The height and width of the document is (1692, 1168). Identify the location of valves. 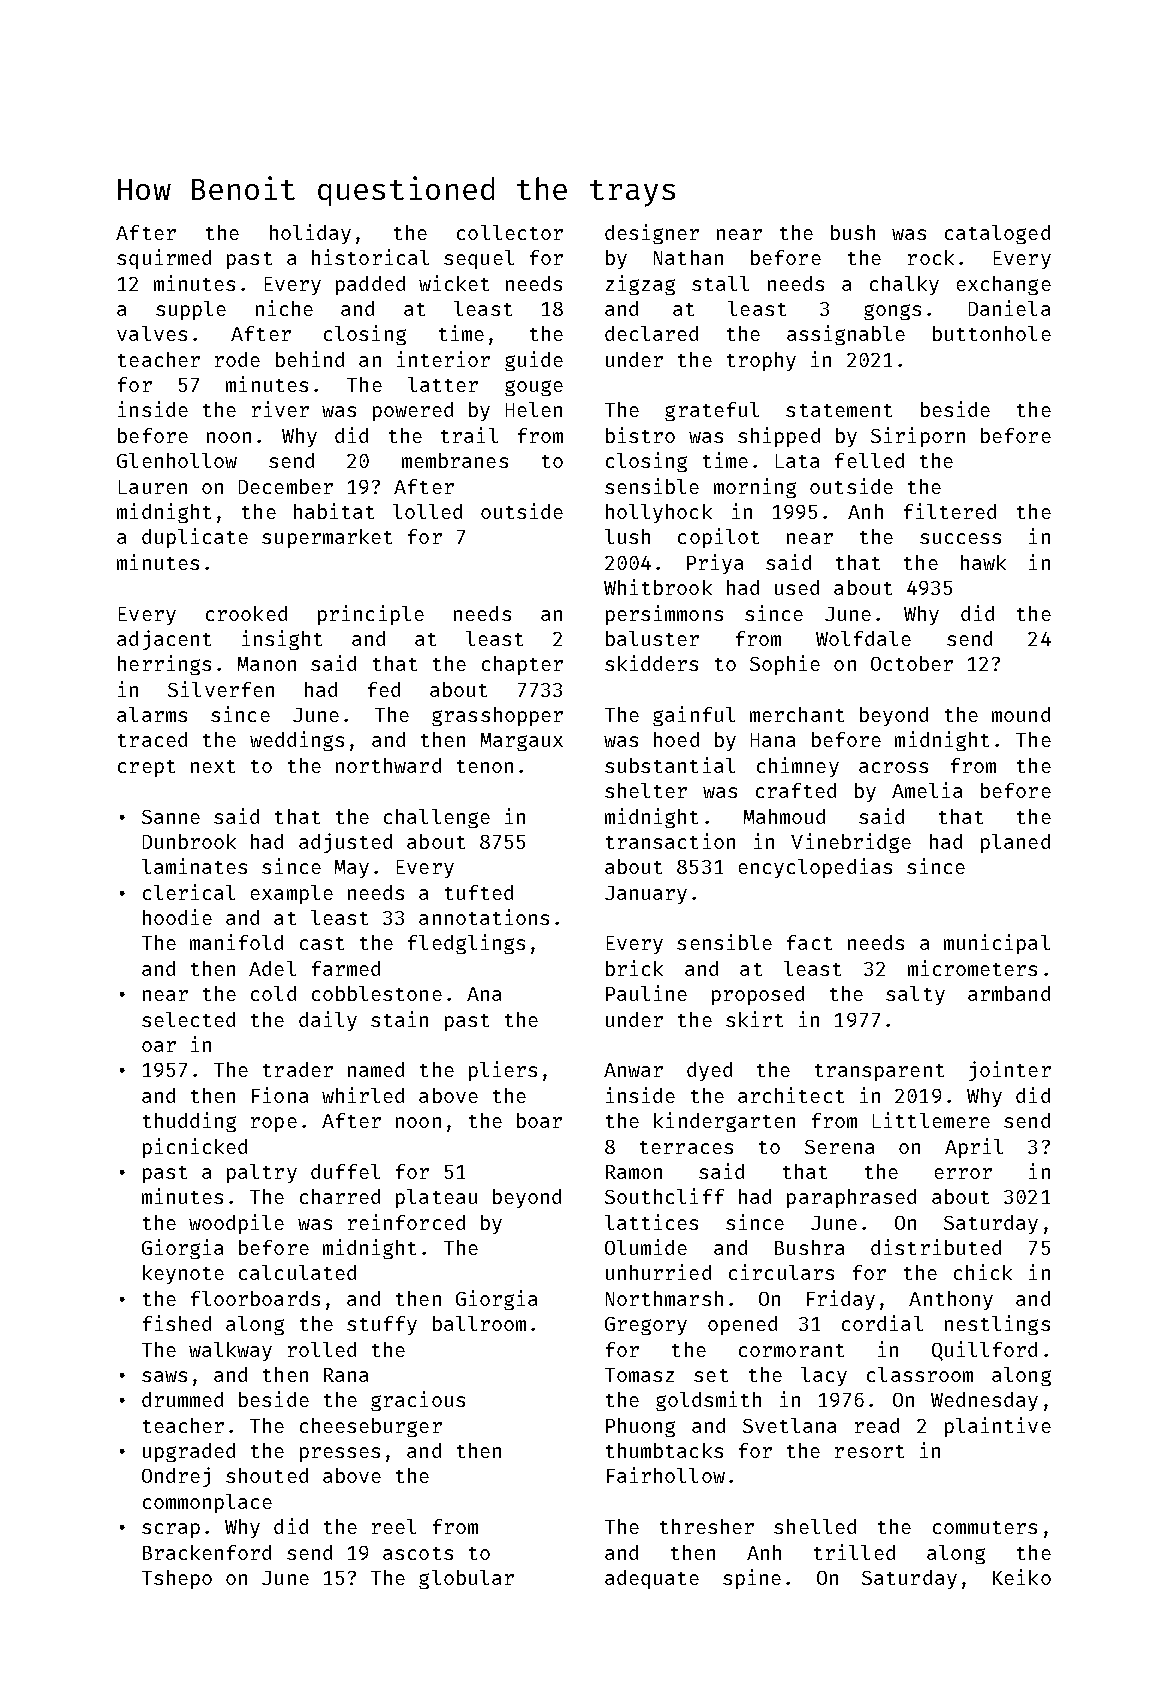
(152, 333).
